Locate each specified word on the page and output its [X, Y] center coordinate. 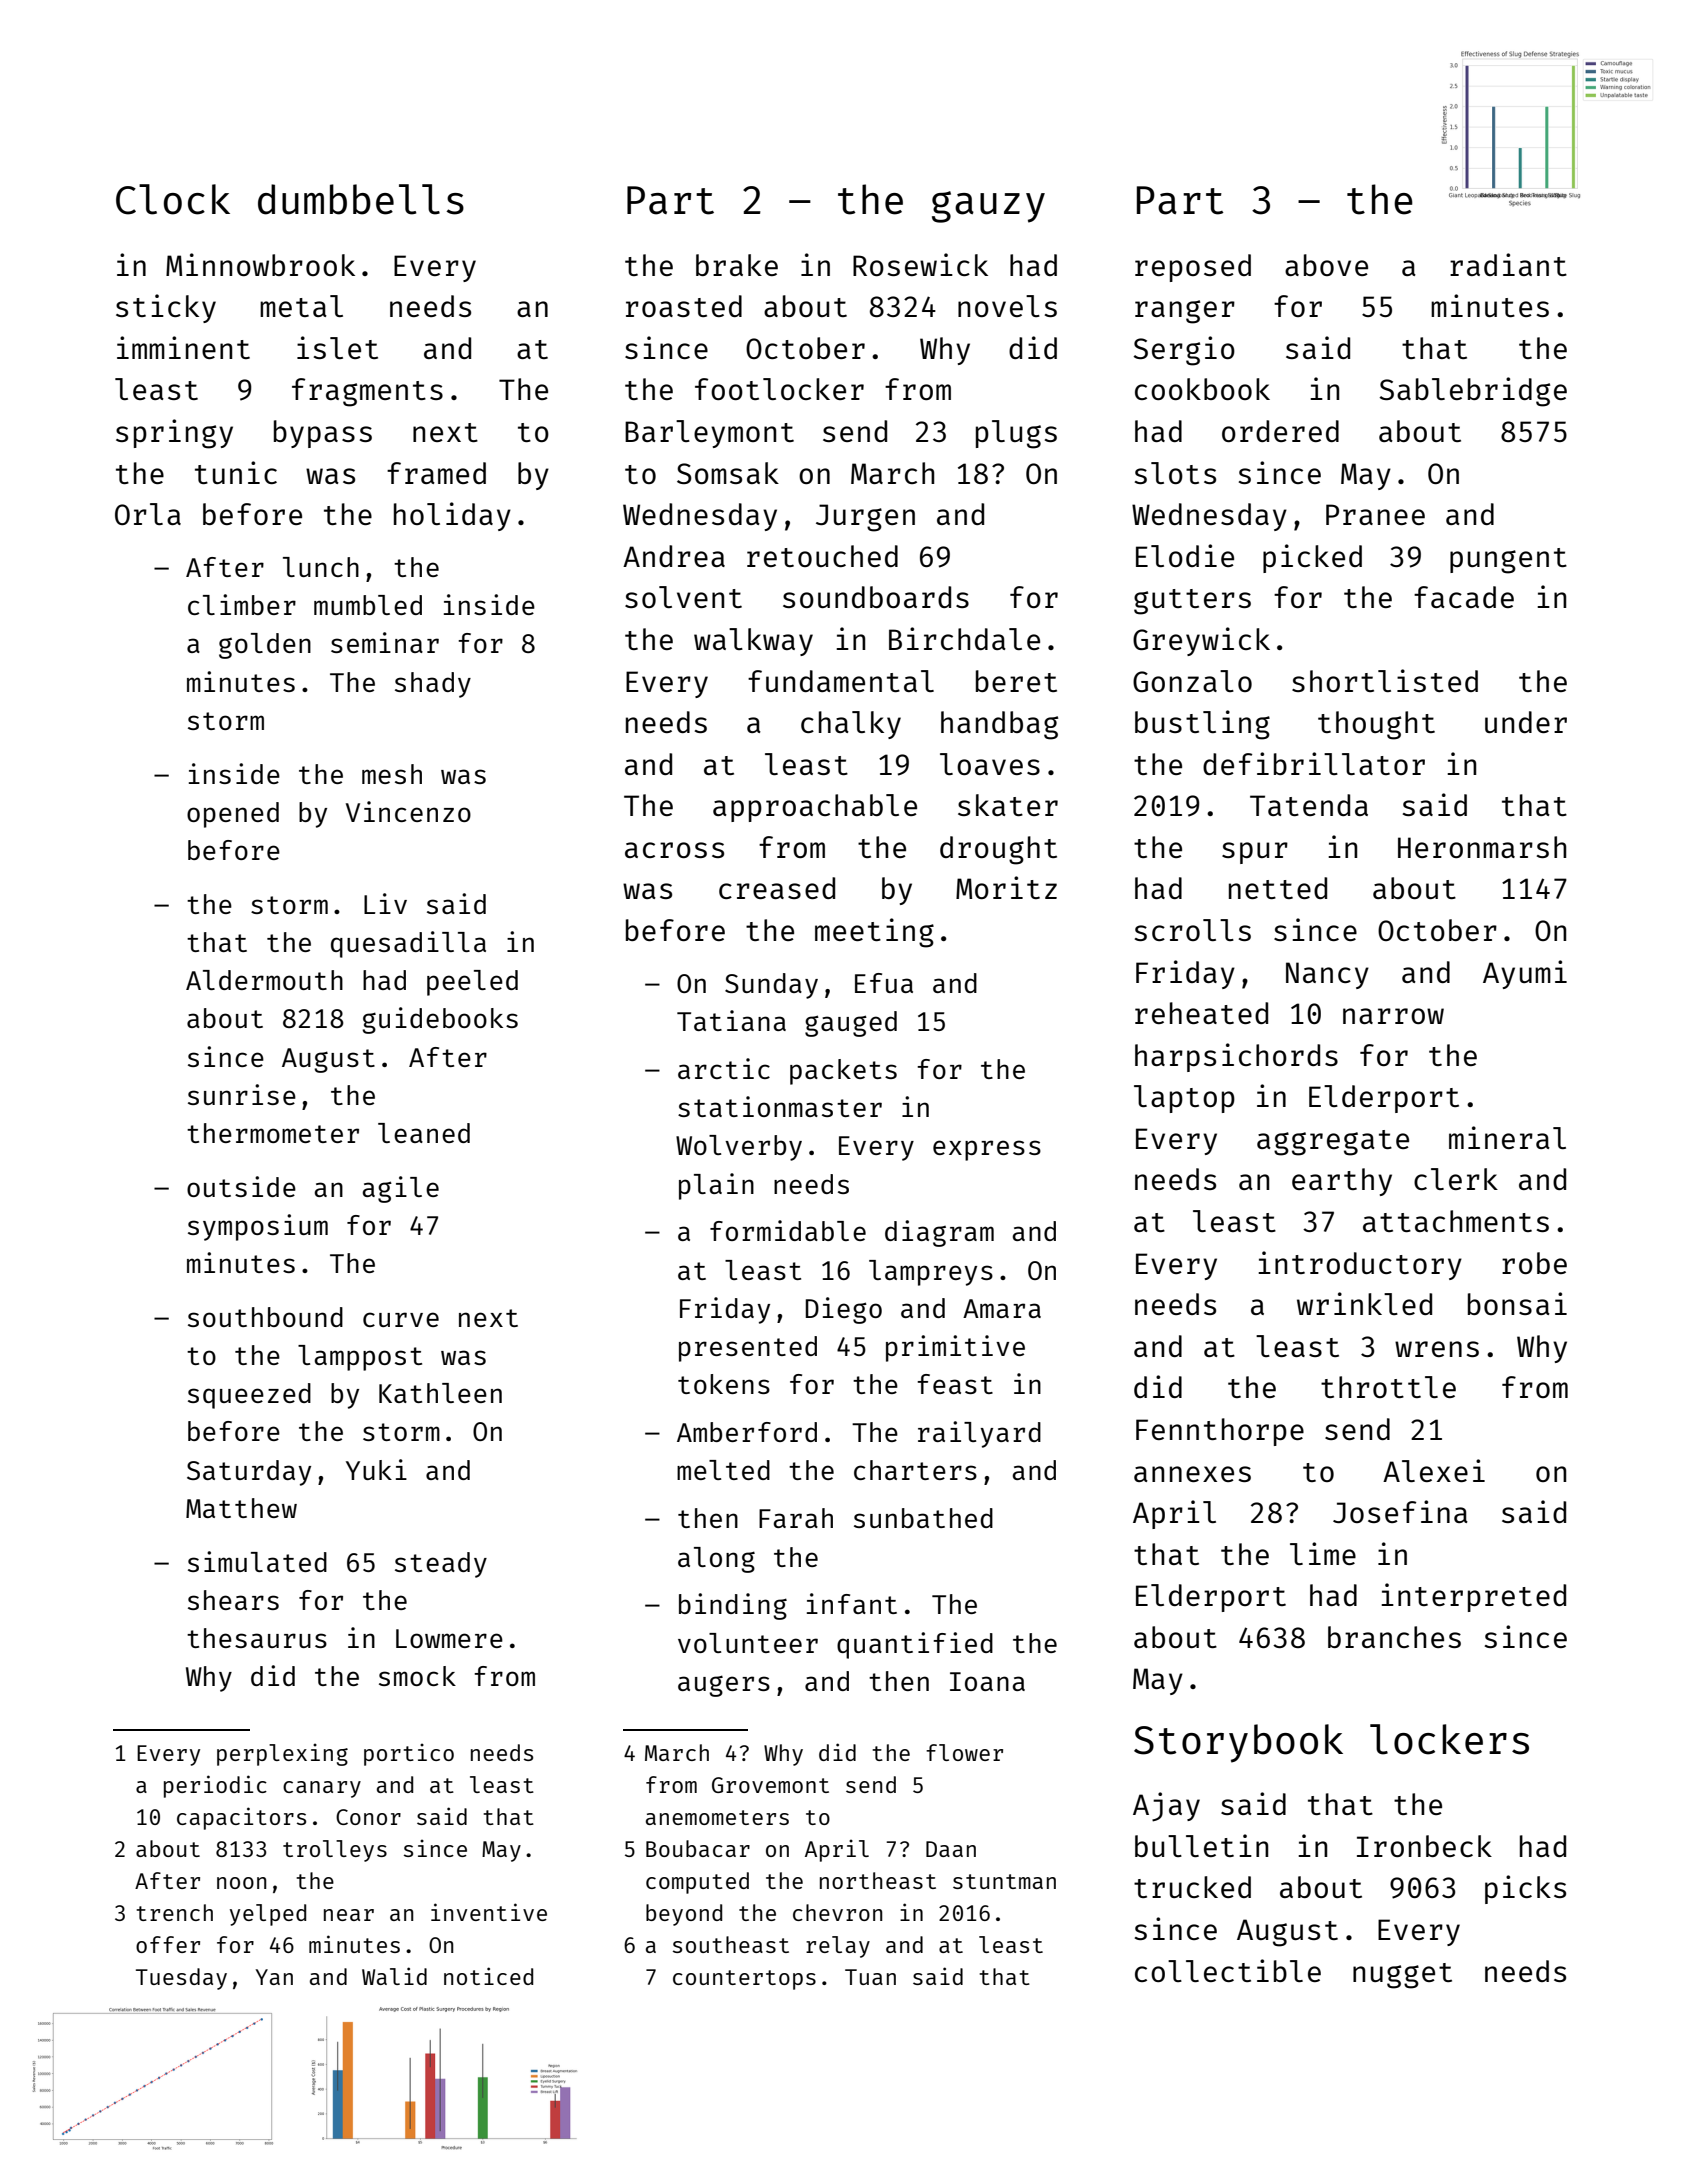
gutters [1192, 602]
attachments [1456, 1221]
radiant [1508, 264]
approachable [815, 808]
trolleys [335, 1851]
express [987, 1150]
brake [737, 265]
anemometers [717, 1817]
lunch [321, 567]
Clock [173, 199]
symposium [258, 1227]
